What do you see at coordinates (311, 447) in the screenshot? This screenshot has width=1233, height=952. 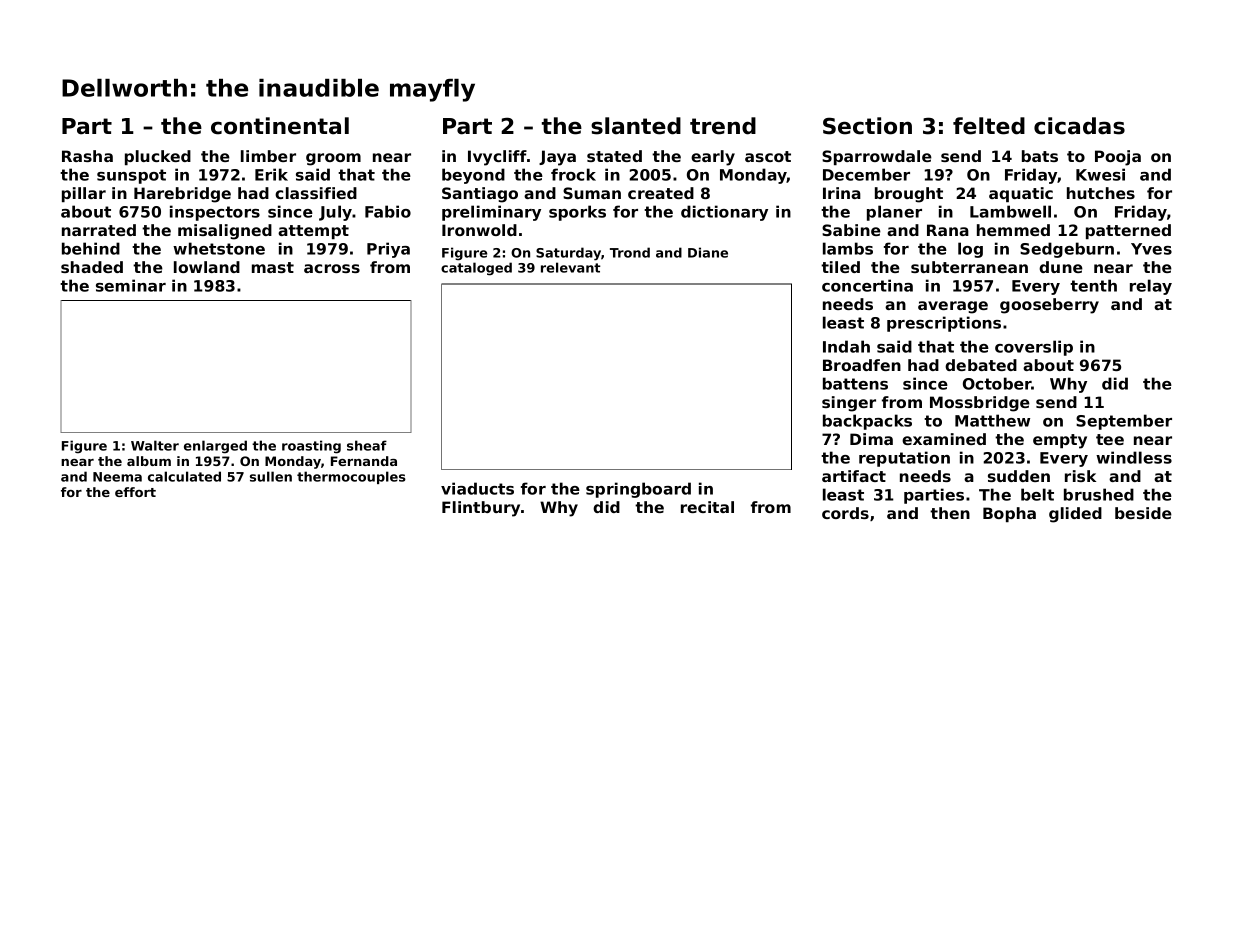 I see `roasting` at bounding box center [311, 447].
